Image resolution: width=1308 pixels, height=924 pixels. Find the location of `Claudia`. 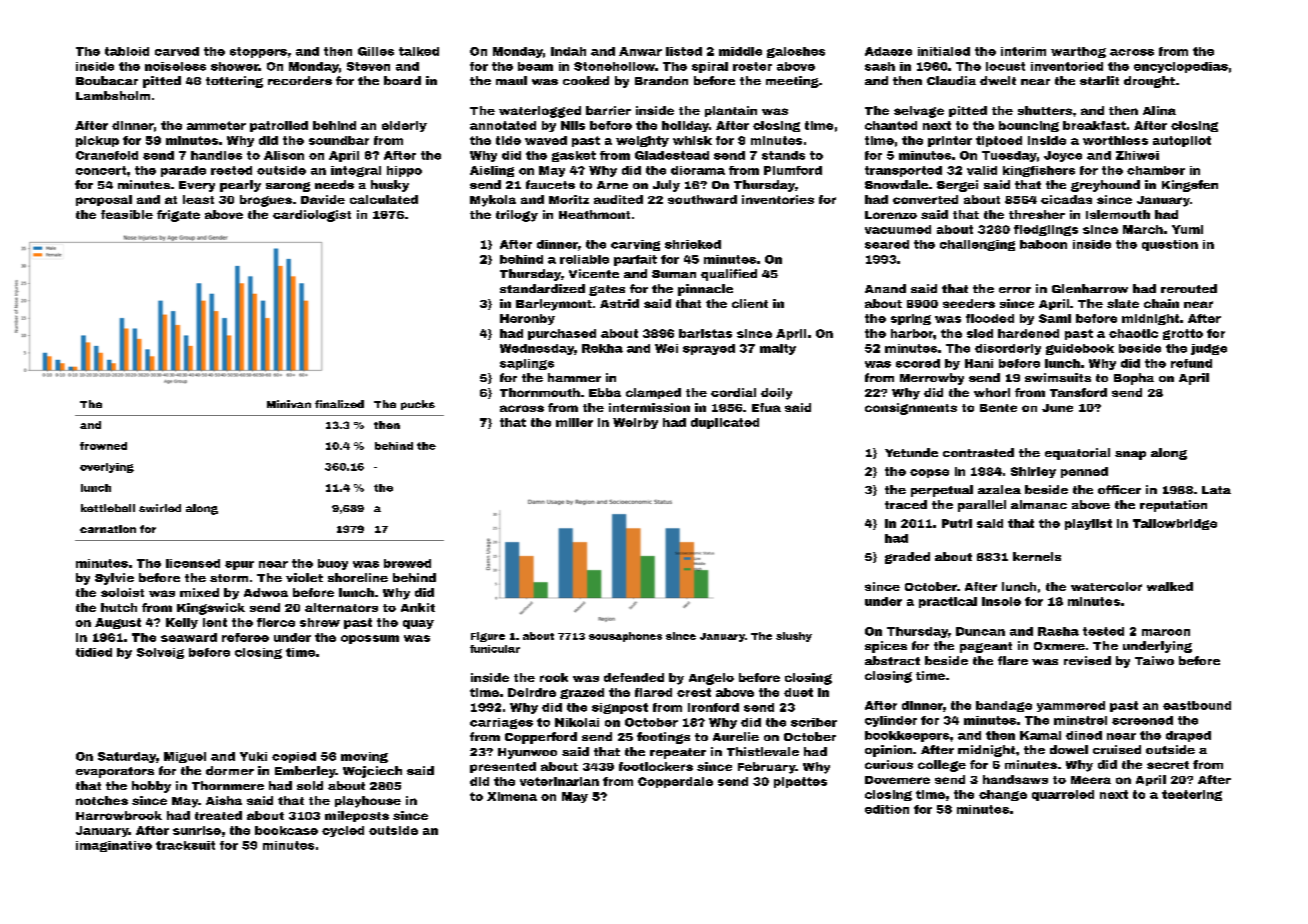

Claudia is located at coordinates (951, 80).
